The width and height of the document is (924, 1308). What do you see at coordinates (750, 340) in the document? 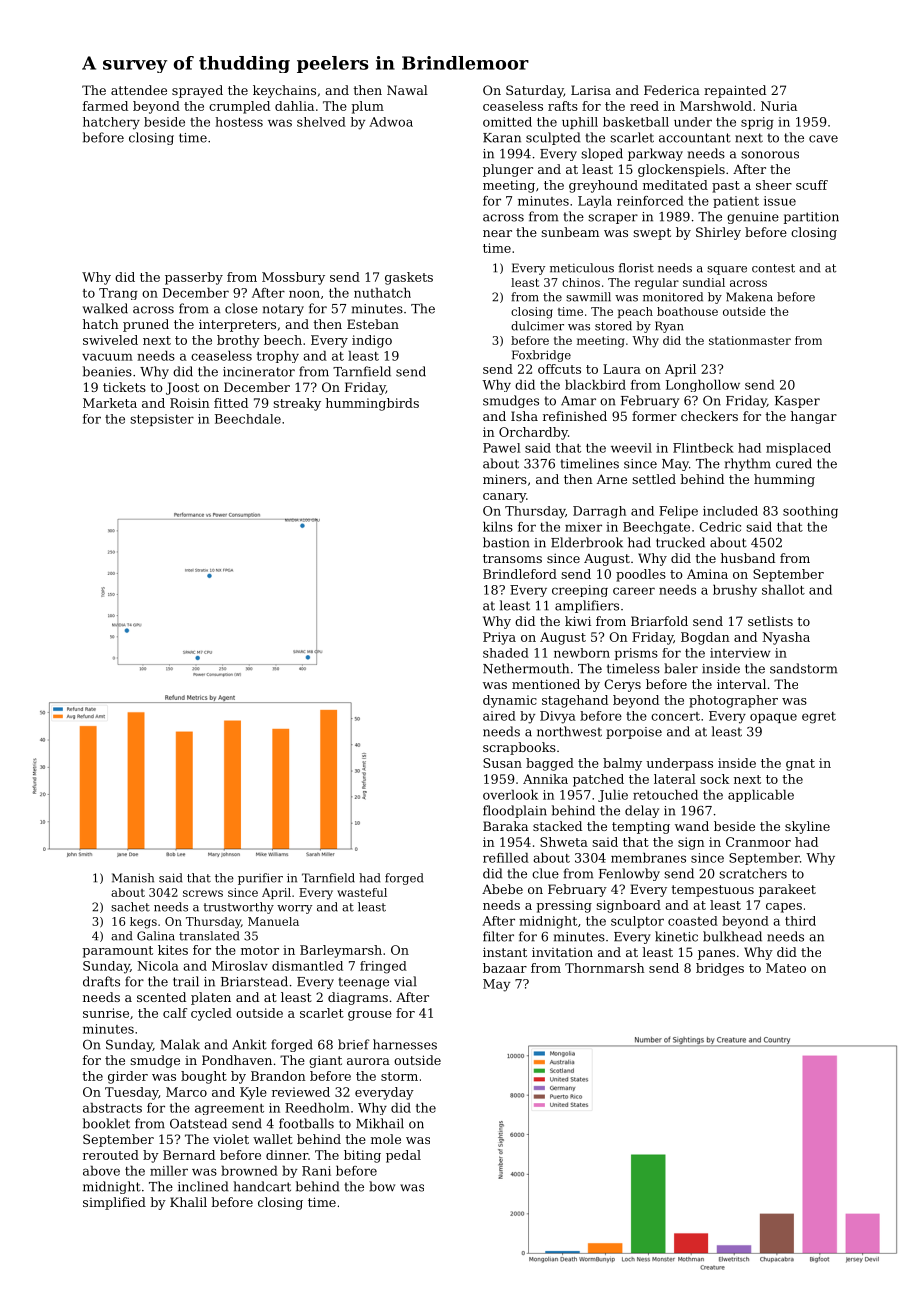
I see `stationmaster` at bounding box center [750, 340].
